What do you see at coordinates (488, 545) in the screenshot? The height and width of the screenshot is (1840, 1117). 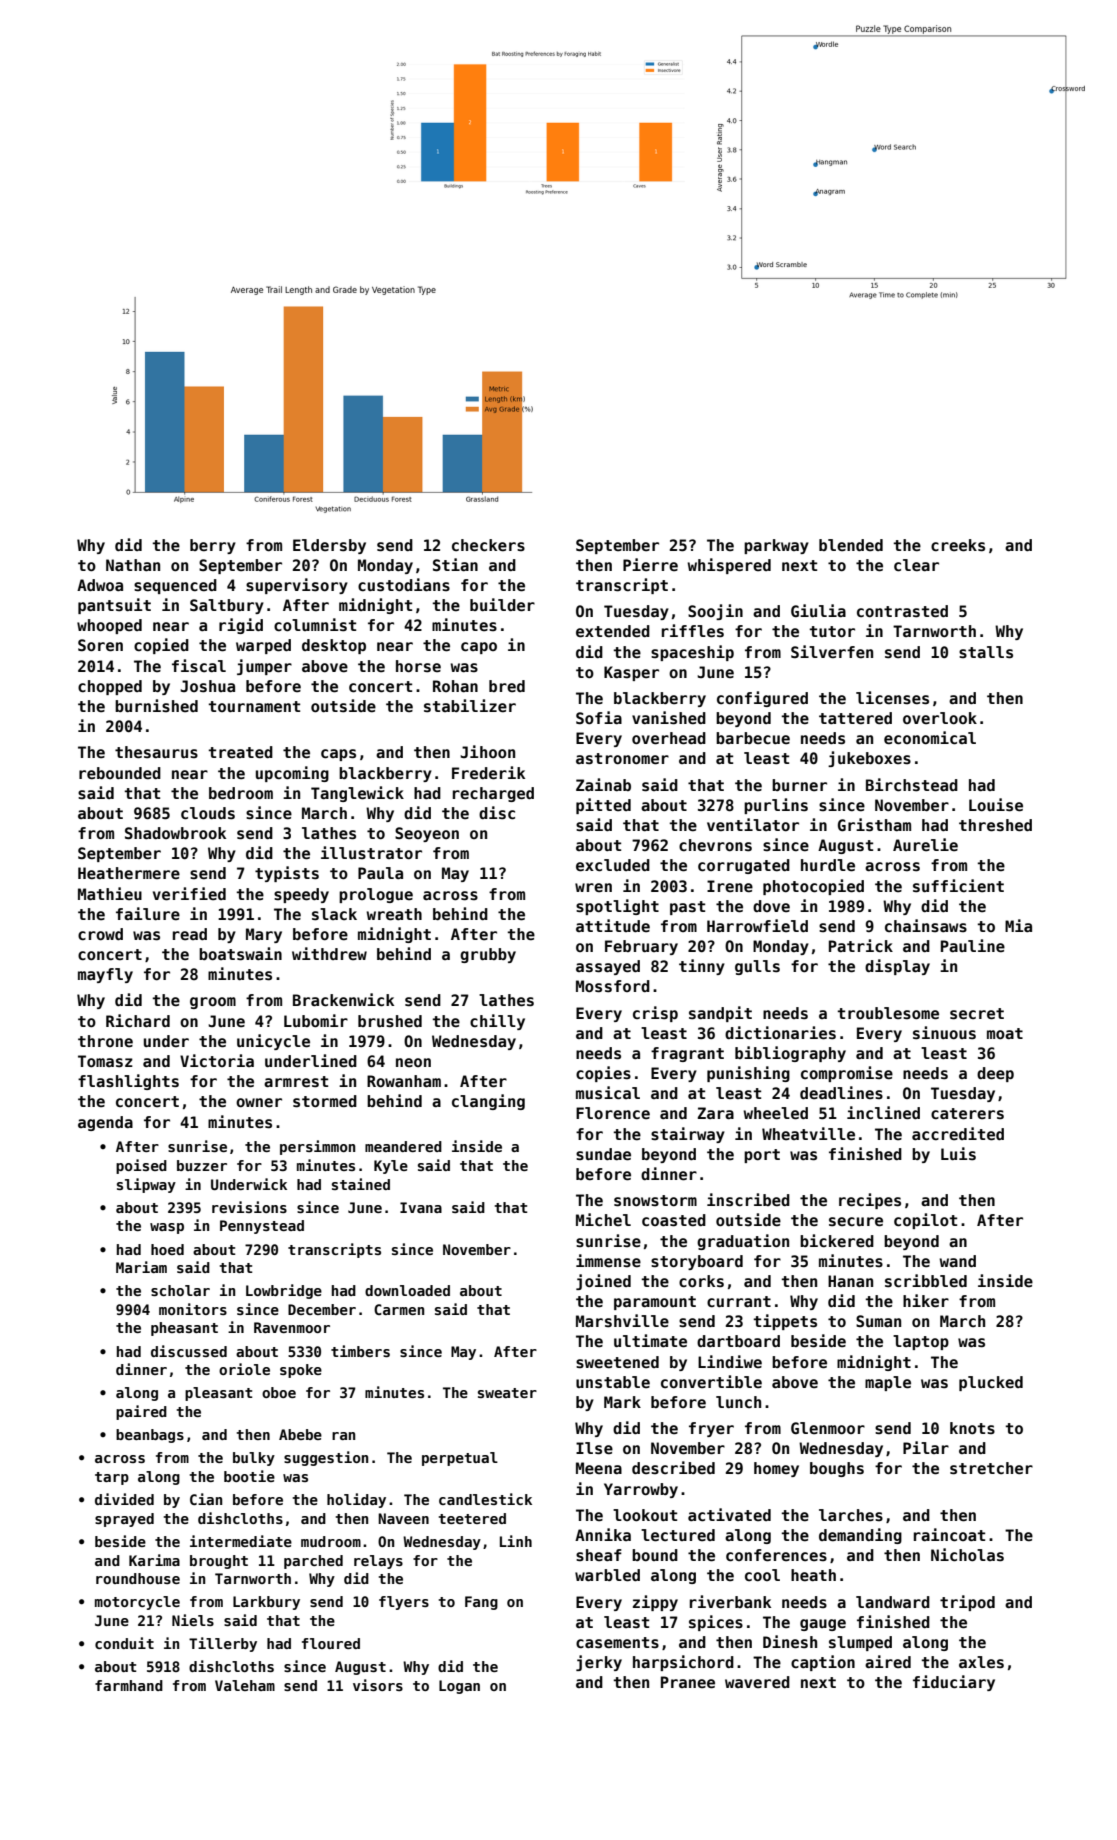 I see `checkers` at bounding box center [488, 545].
